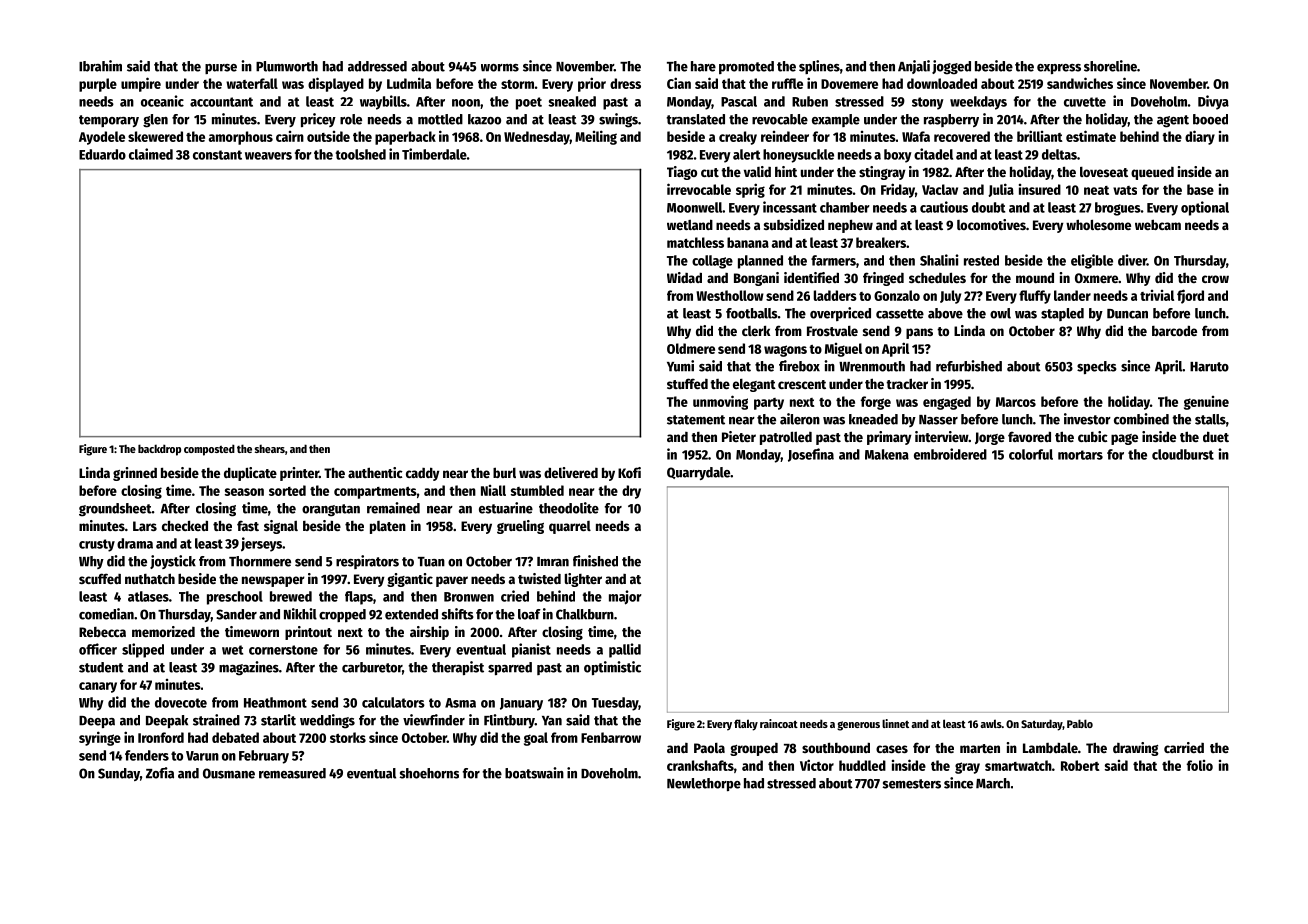  I want to click on raincoat, so click(779, 723).
